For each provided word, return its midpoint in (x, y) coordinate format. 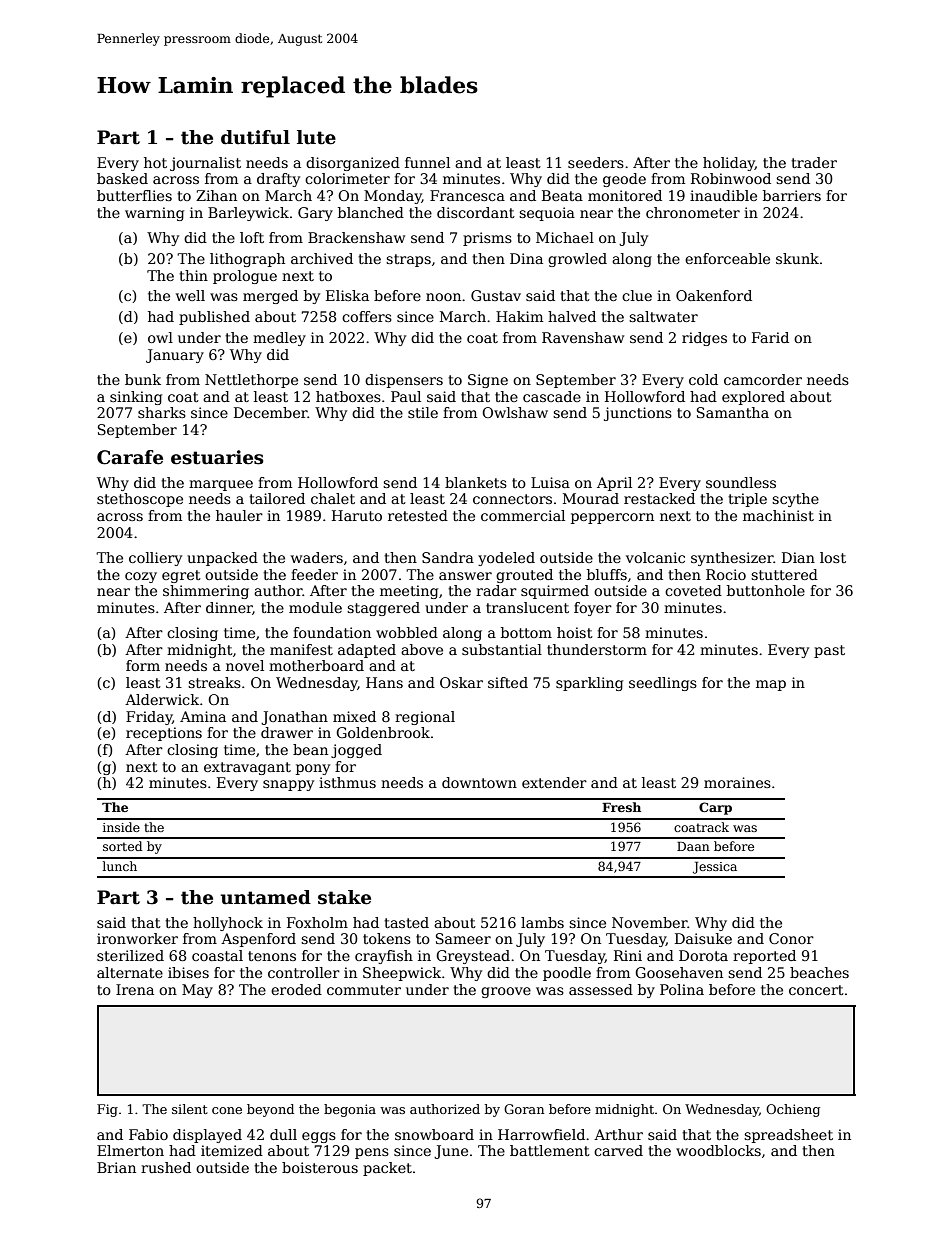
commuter (364, 990)
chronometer (693, 212)
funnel (427, 162)
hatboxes (348, 396)
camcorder (763, 379)
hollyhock (228, 924)
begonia (350, 1110)
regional (425, 718)
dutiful (255, 137)
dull (283, 1134)
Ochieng (793, 1110)
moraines (737, 782)
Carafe (130, 457)
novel (245, 665)
